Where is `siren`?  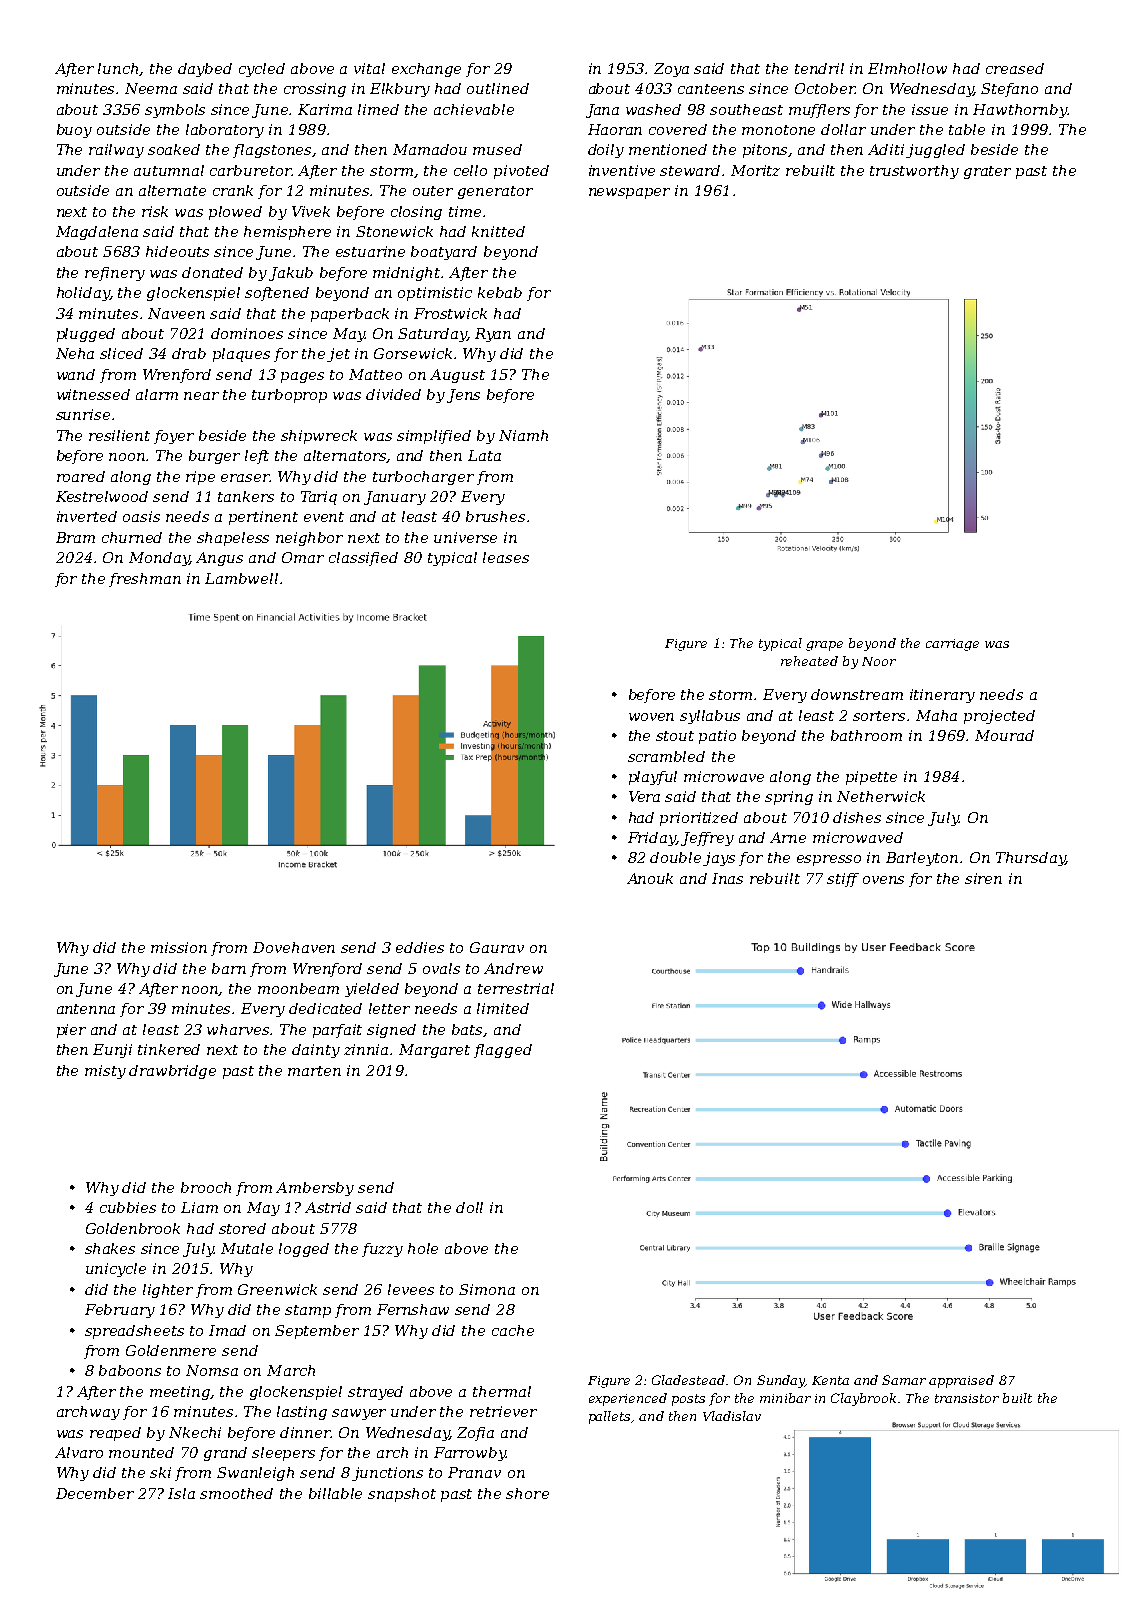
siren is located at coordinates (983, 878).
